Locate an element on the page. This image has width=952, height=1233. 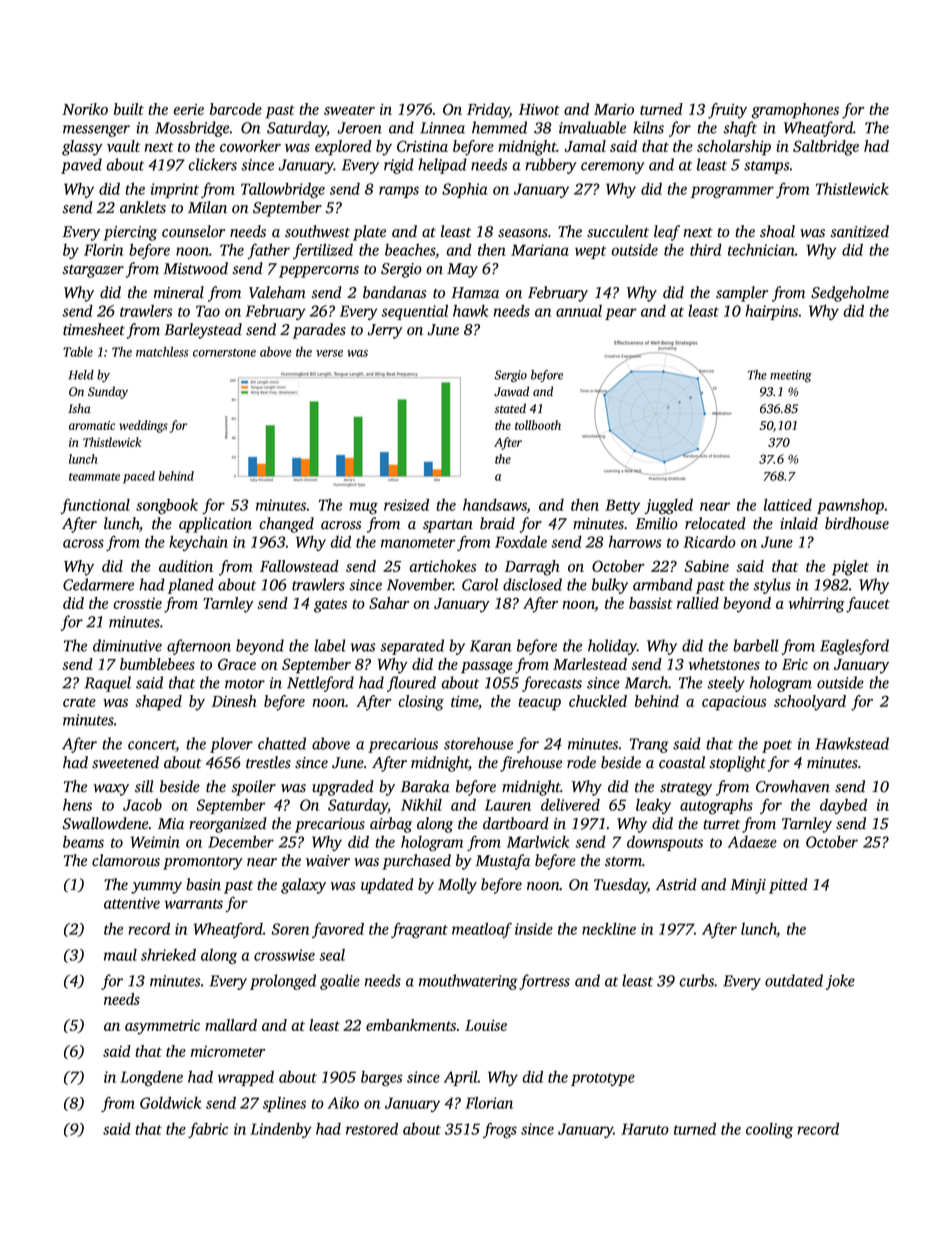
Lindenby is located at coordinates (281, 1130).
